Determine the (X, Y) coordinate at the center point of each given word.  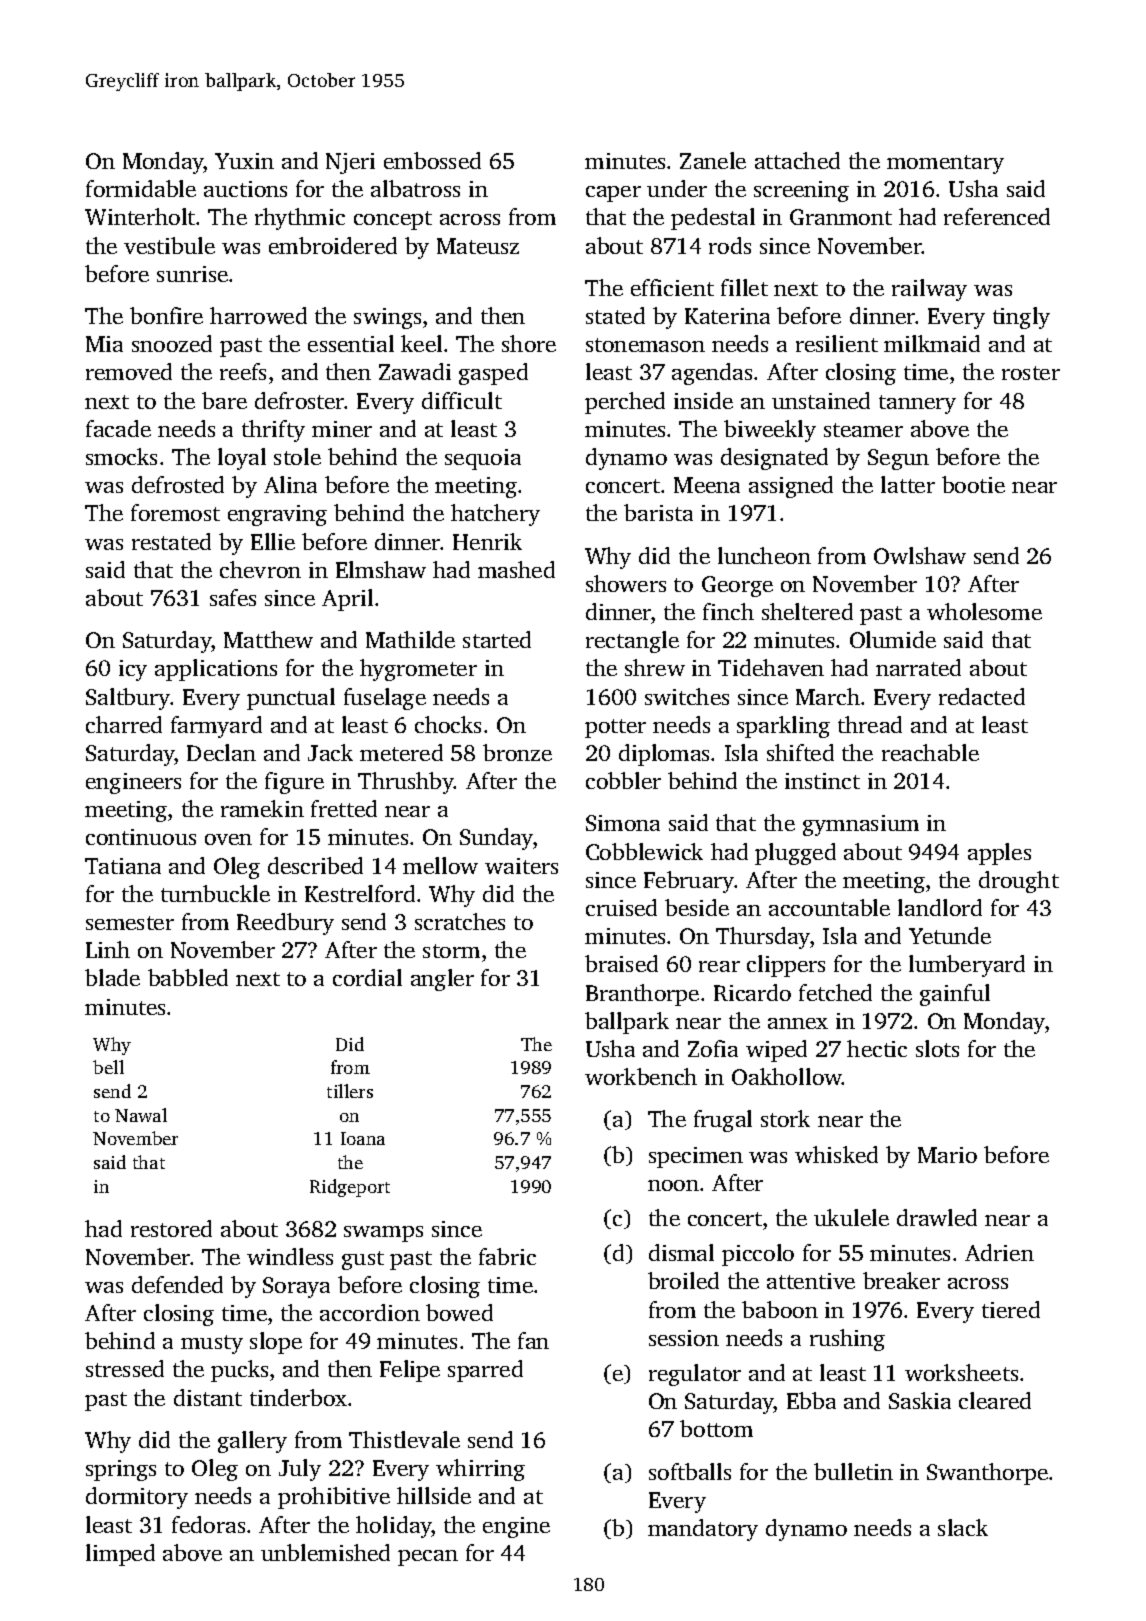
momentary (945, 164)
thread (870, 724)
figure (294, 783)
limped (120, 1555)
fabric (507, 1256)
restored (171, 1228)
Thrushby (406, 783)
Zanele (713, 160)
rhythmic (300, 219)
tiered (1011, 1309)
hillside (434, 1495)
